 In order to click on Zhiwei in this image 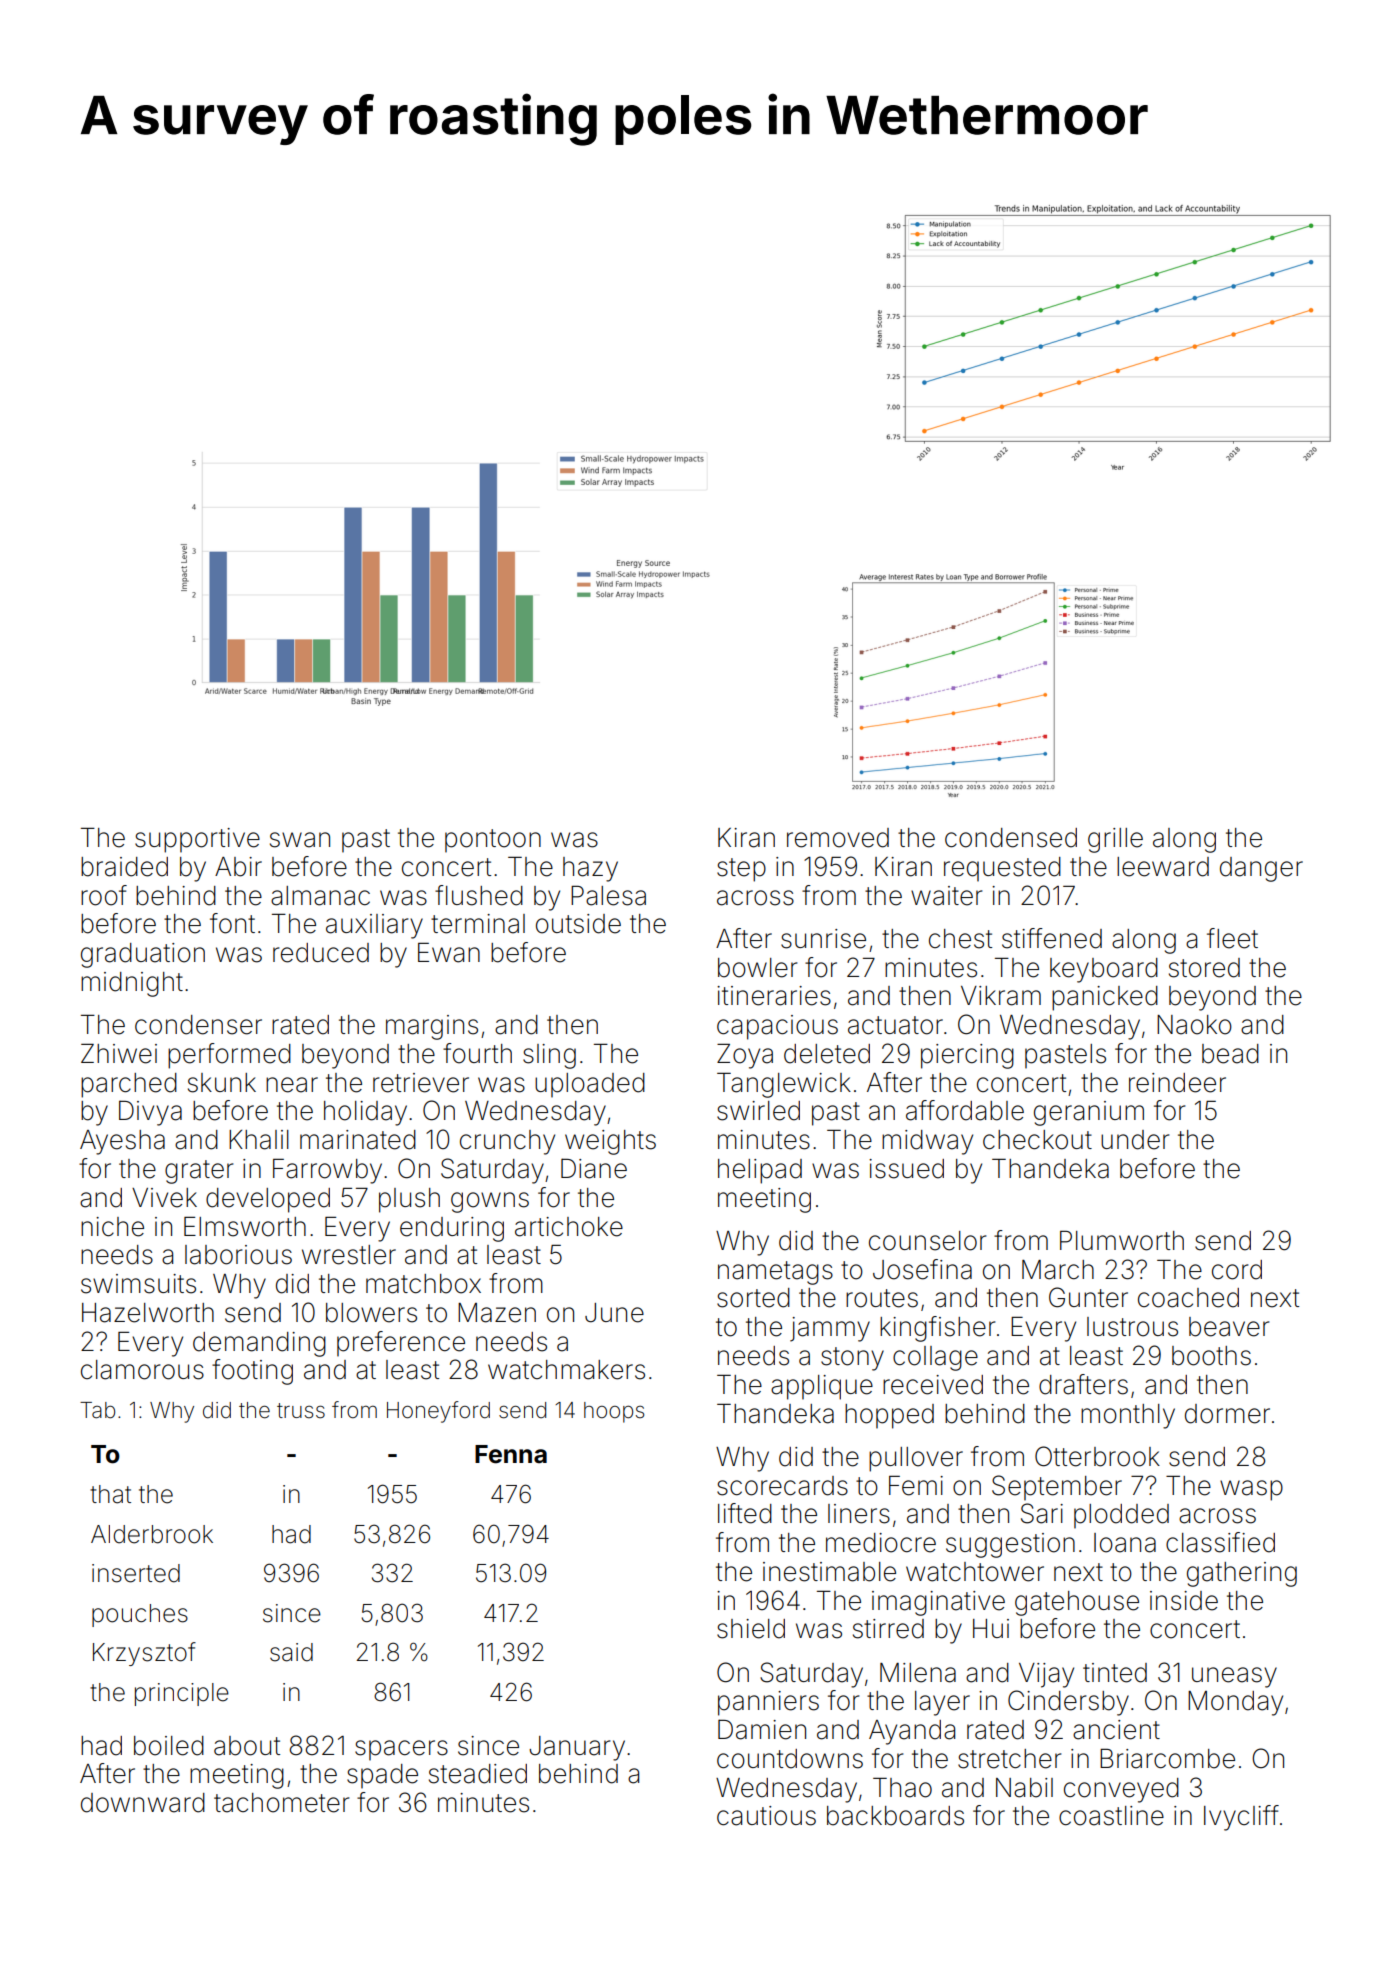, I will do `click(119, 1054)`.
